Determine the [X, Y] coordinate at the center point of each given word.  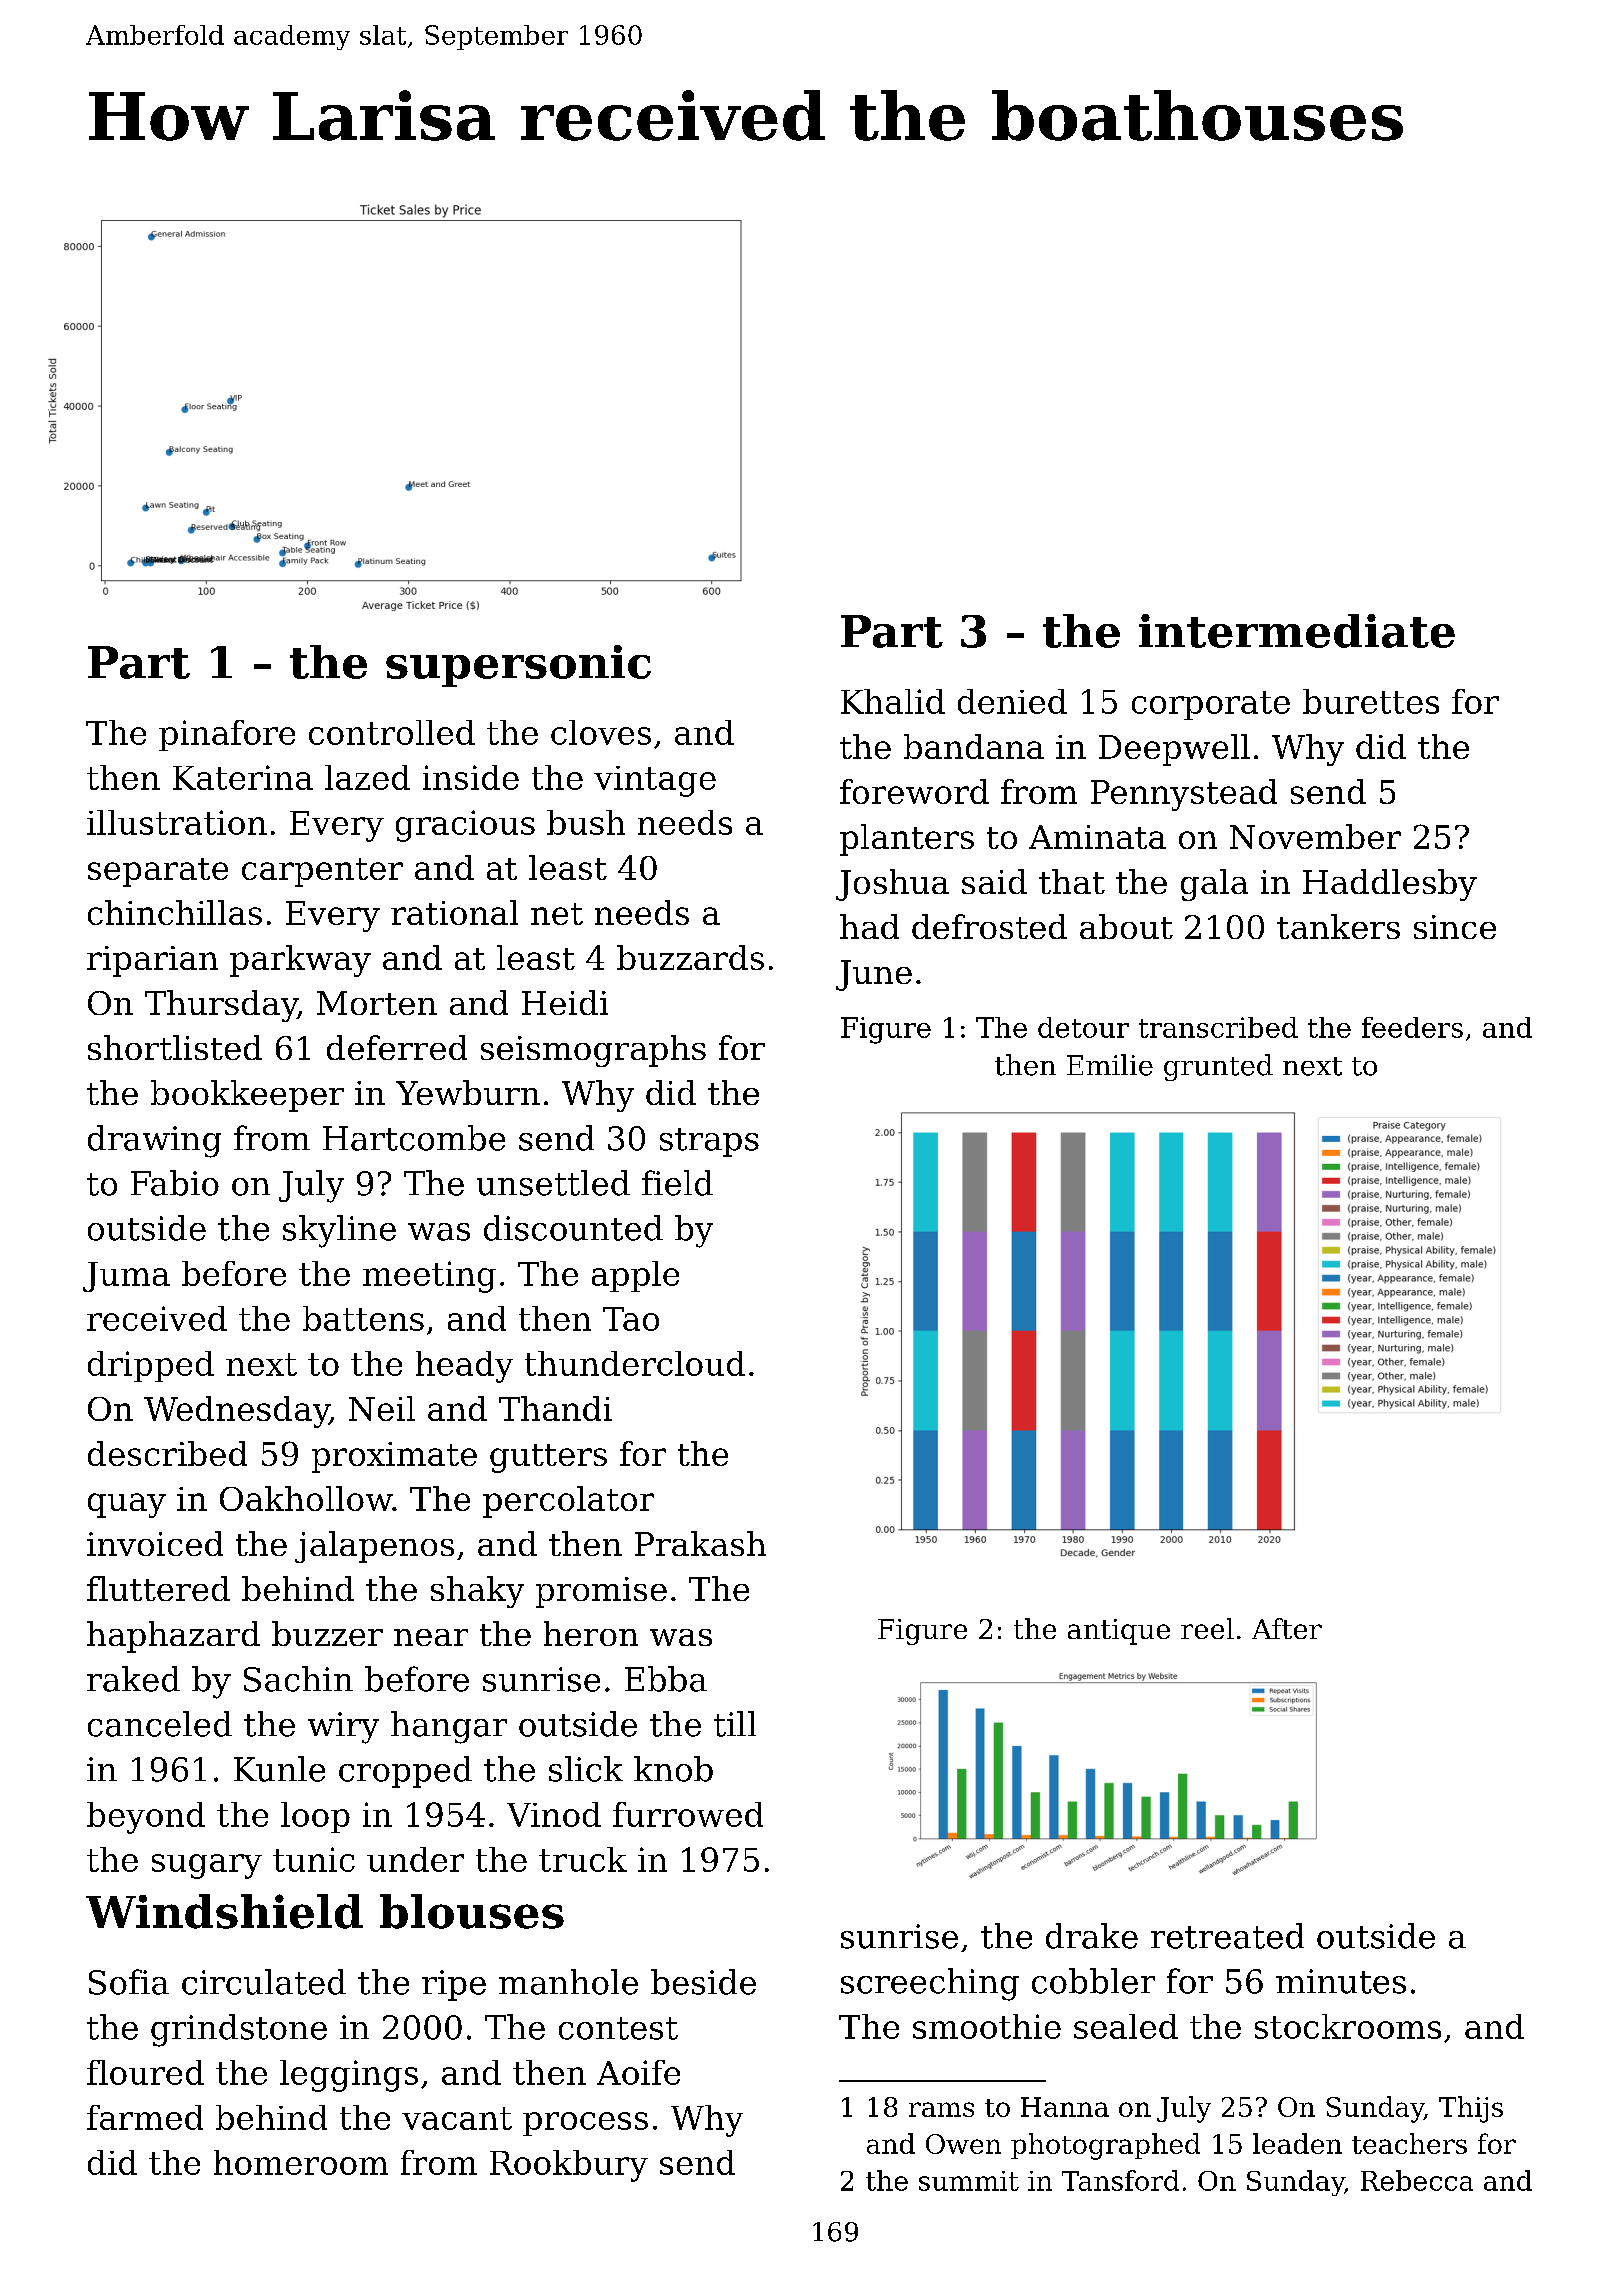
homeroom [301, 2162]
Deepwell [1174, 750]
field [677, 1183]
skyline [339, 1231]
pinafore [227, 735]
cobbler [1093, 1981]
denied [1012, 701]
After [1287, 1628]
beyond [146, 1818]
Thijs [1471, 2109]
